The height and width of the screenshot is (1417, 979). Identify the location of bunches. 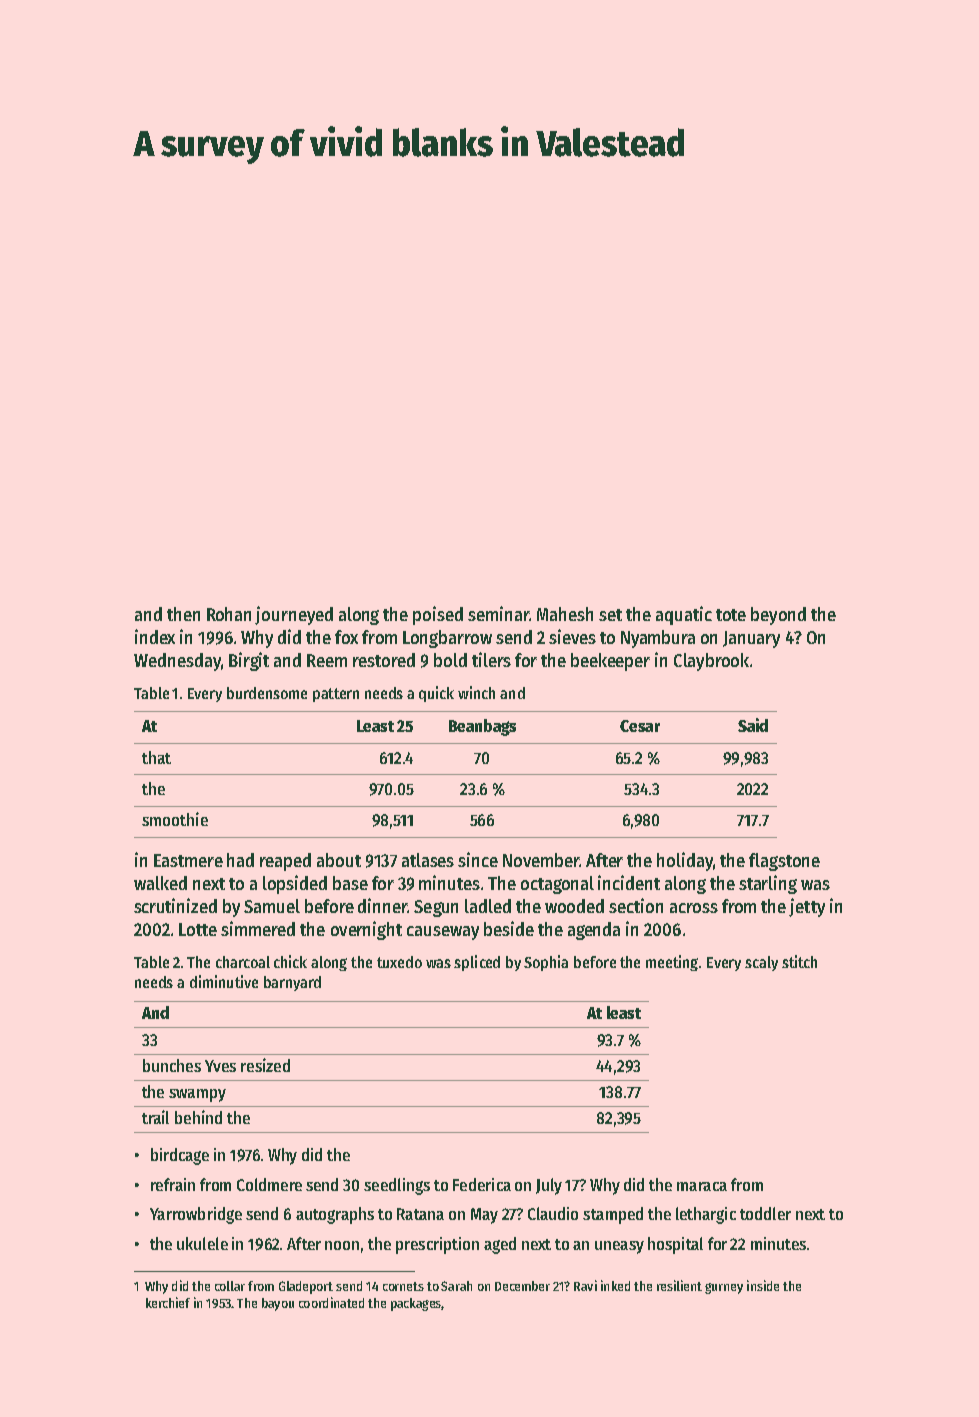
(172, 1065).
